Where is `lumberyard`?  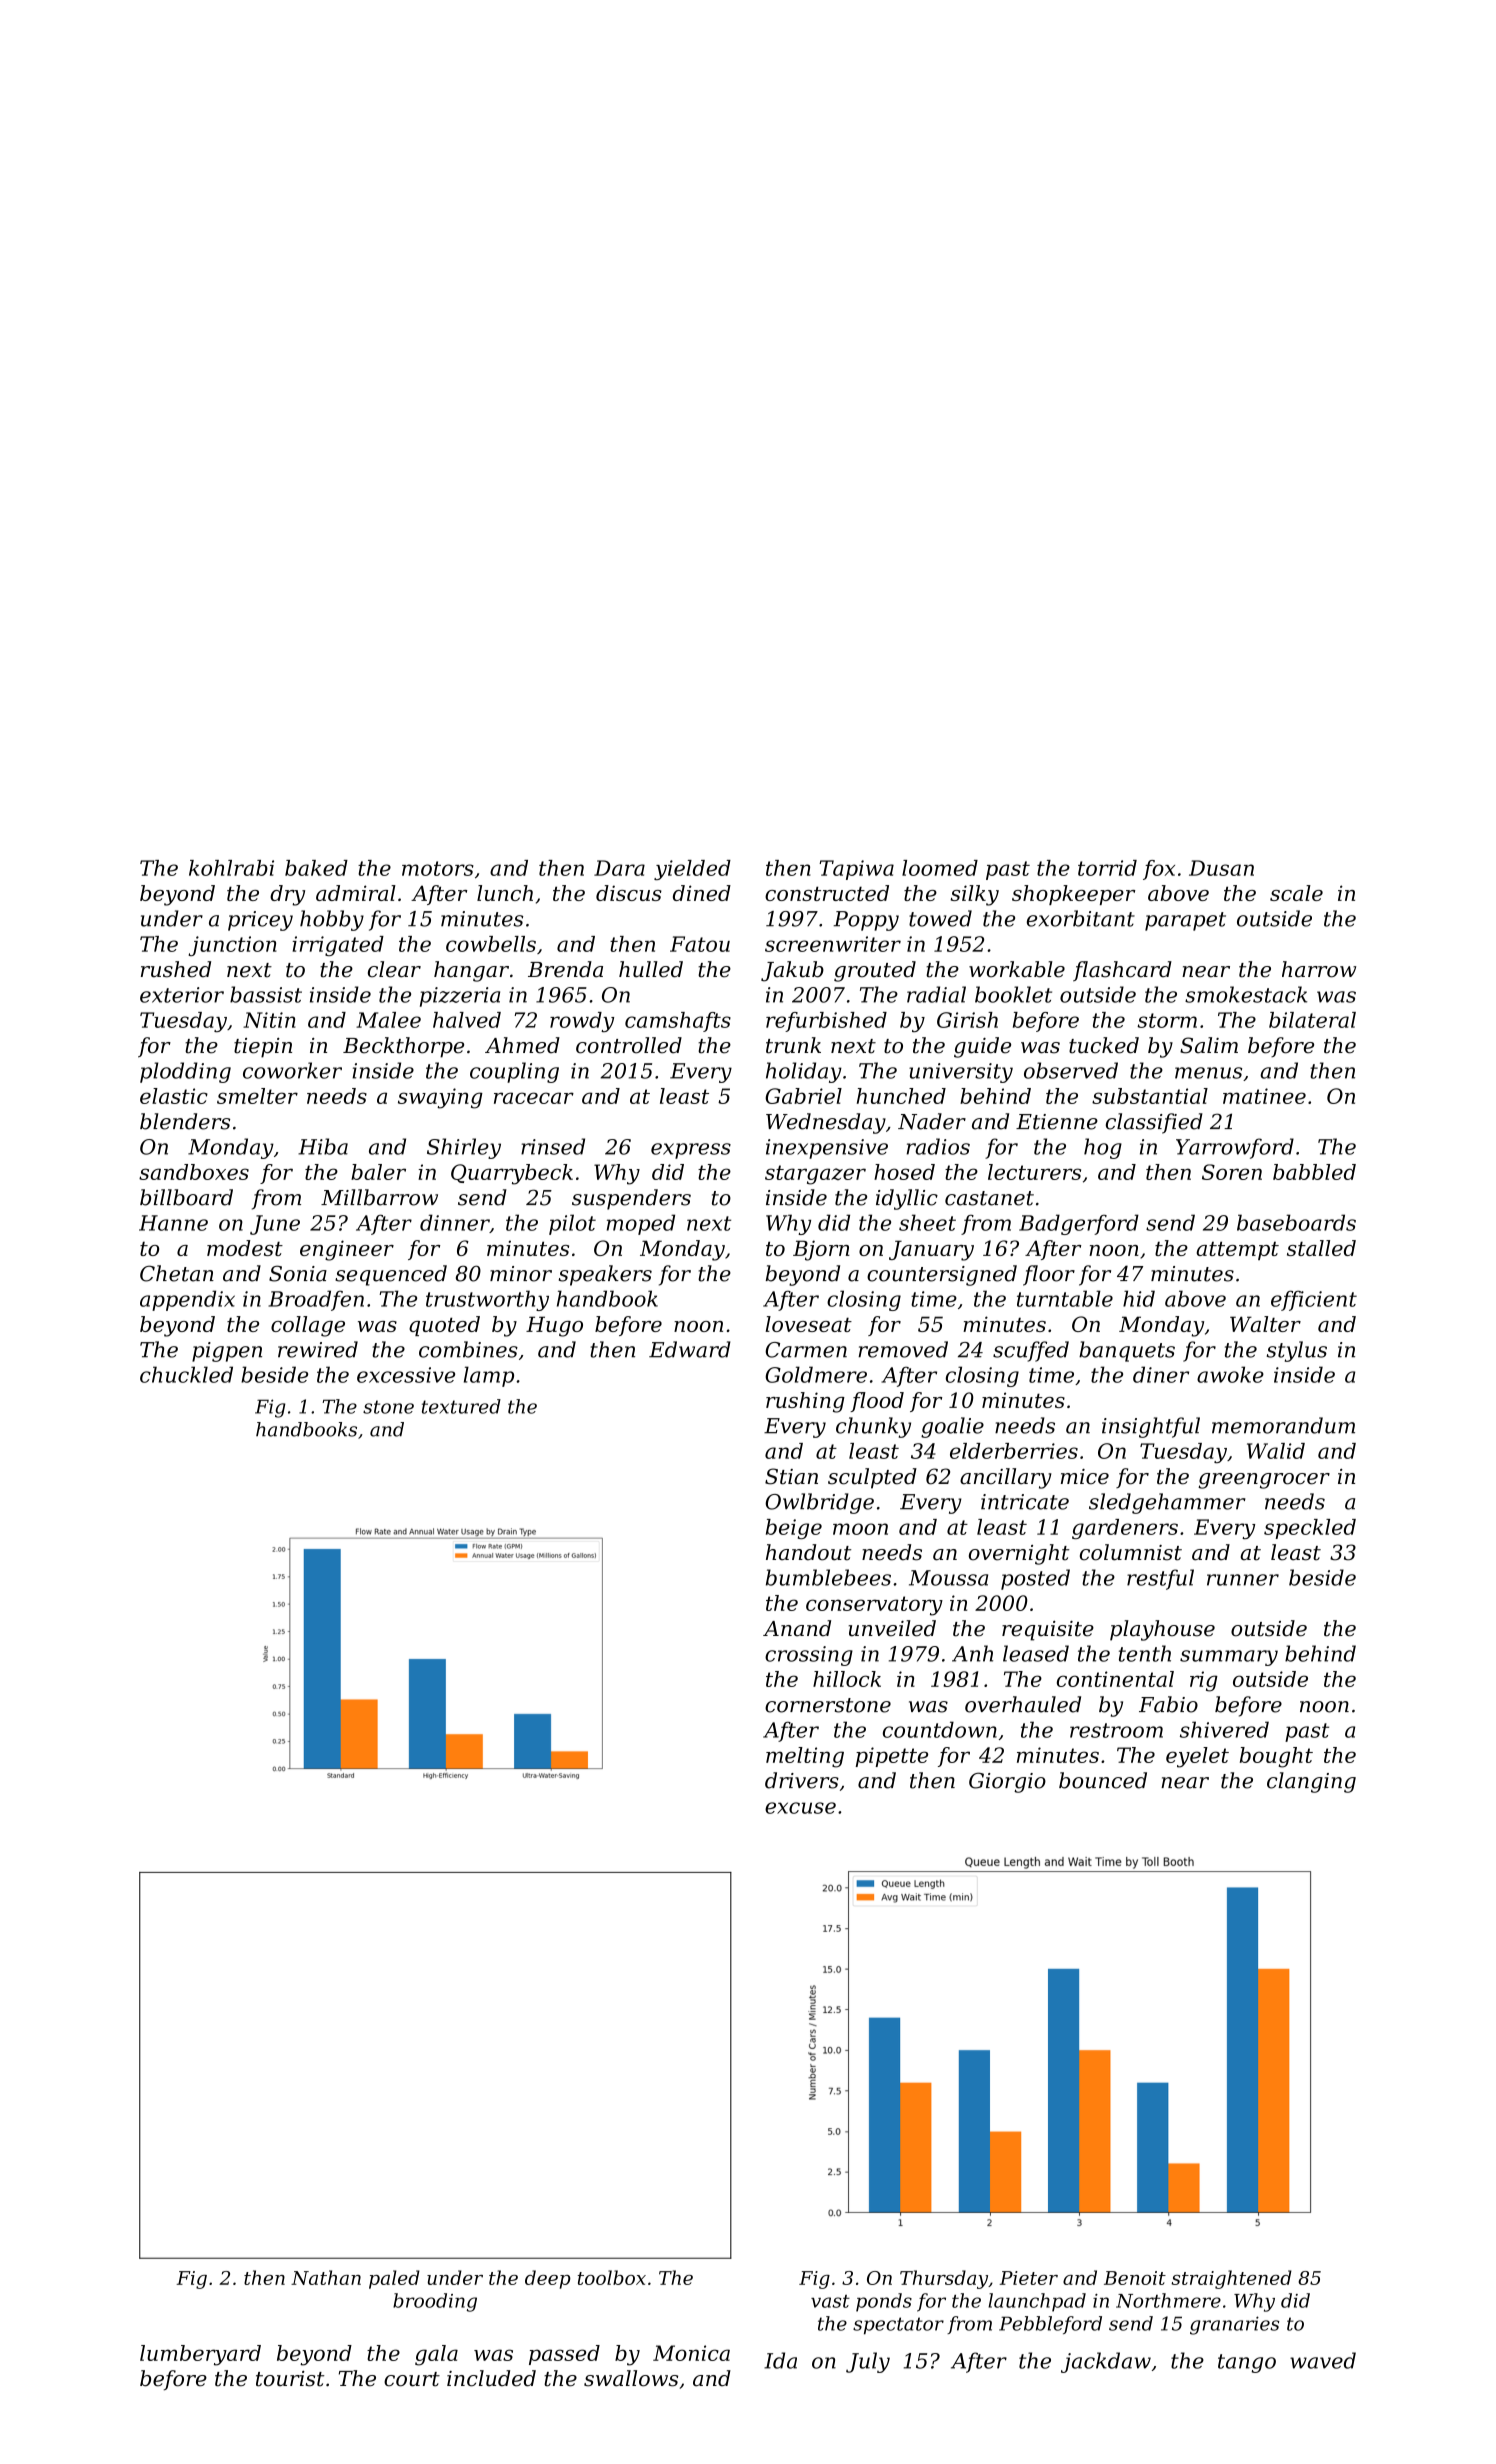 lumberyard is located at coordinates (200, 2355).
